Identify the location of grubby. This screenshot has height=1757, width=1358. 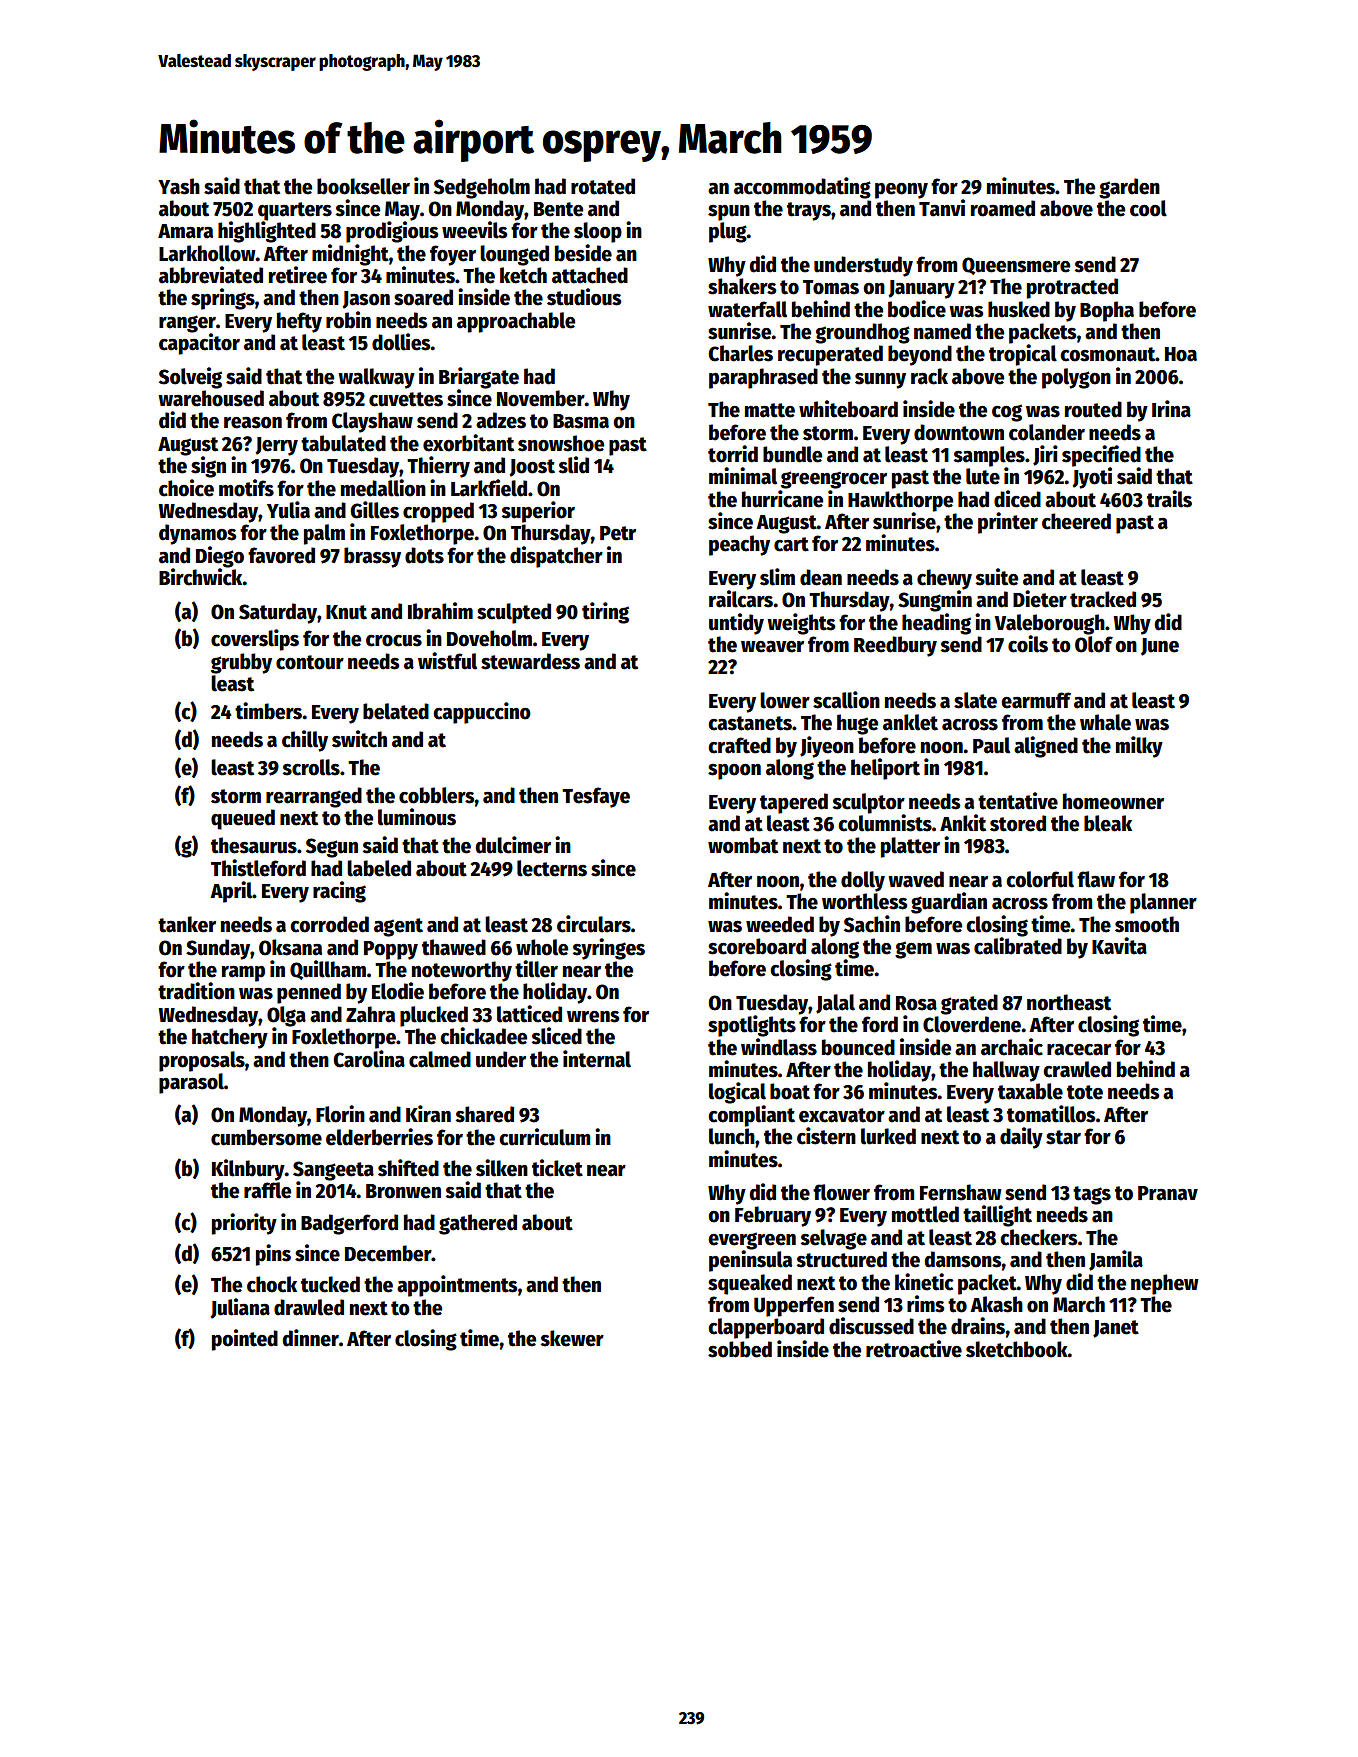
(241, 663).
